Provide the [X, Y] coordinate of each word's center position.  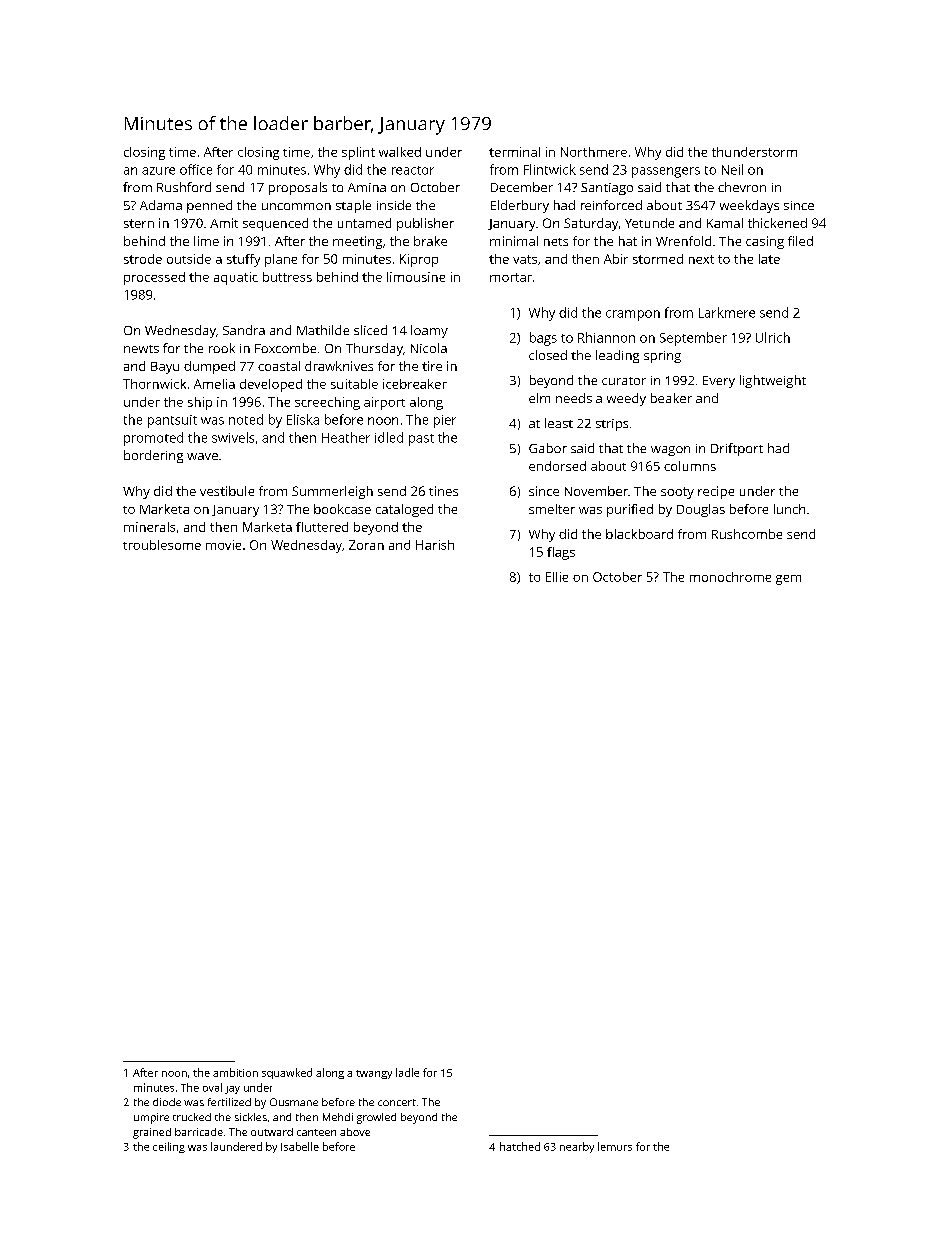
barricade [199, 1132]
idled [389, 437]
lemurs [615, 1146]
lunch [789, 509]
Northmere [594, 152]
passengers [666, 172]
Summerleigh [332, 492]
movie [223, 545]
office [196, 169]
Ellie [557, 577]
